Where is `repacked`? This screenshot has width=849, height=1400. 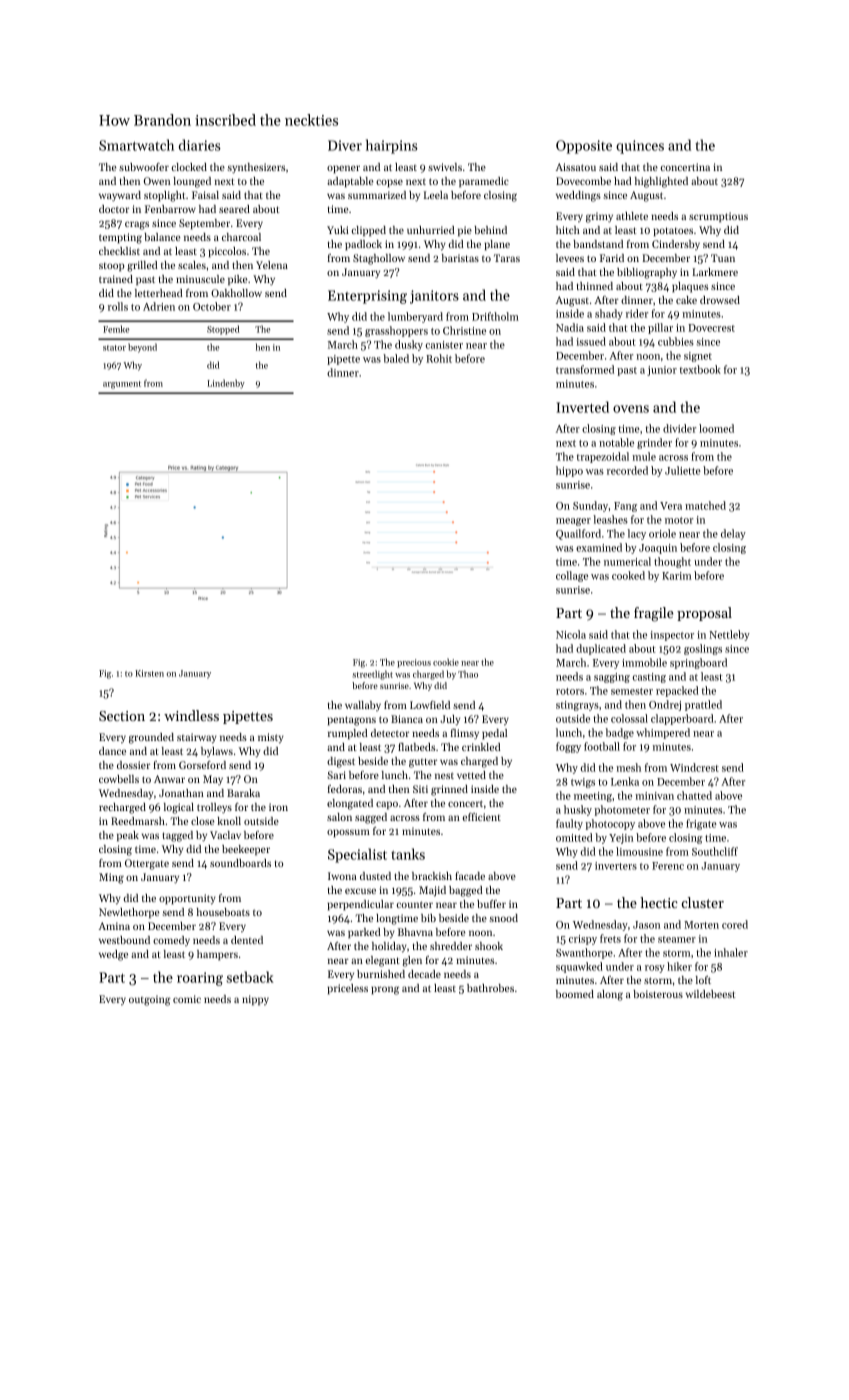 repacked is located at coordinates (677, 691).
